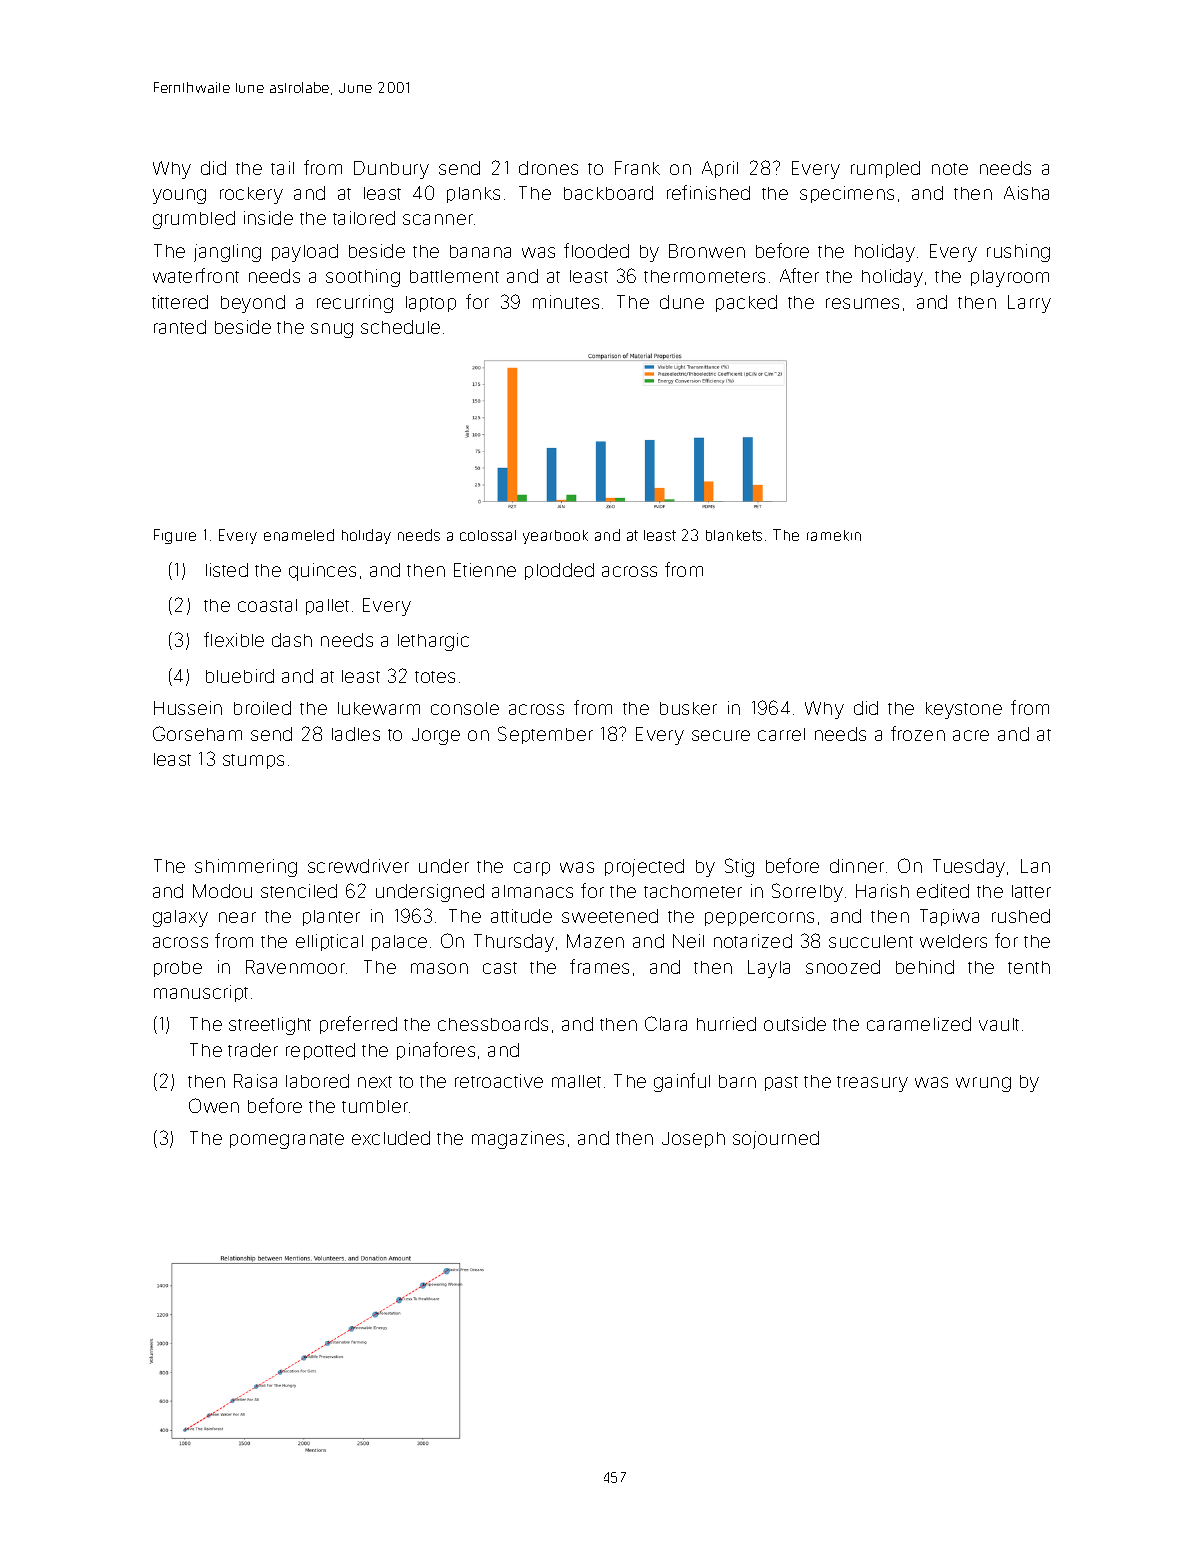  What do you see at coordinates (332, 330) in the page?
I see `snug` at bounding box center [332, 330].
